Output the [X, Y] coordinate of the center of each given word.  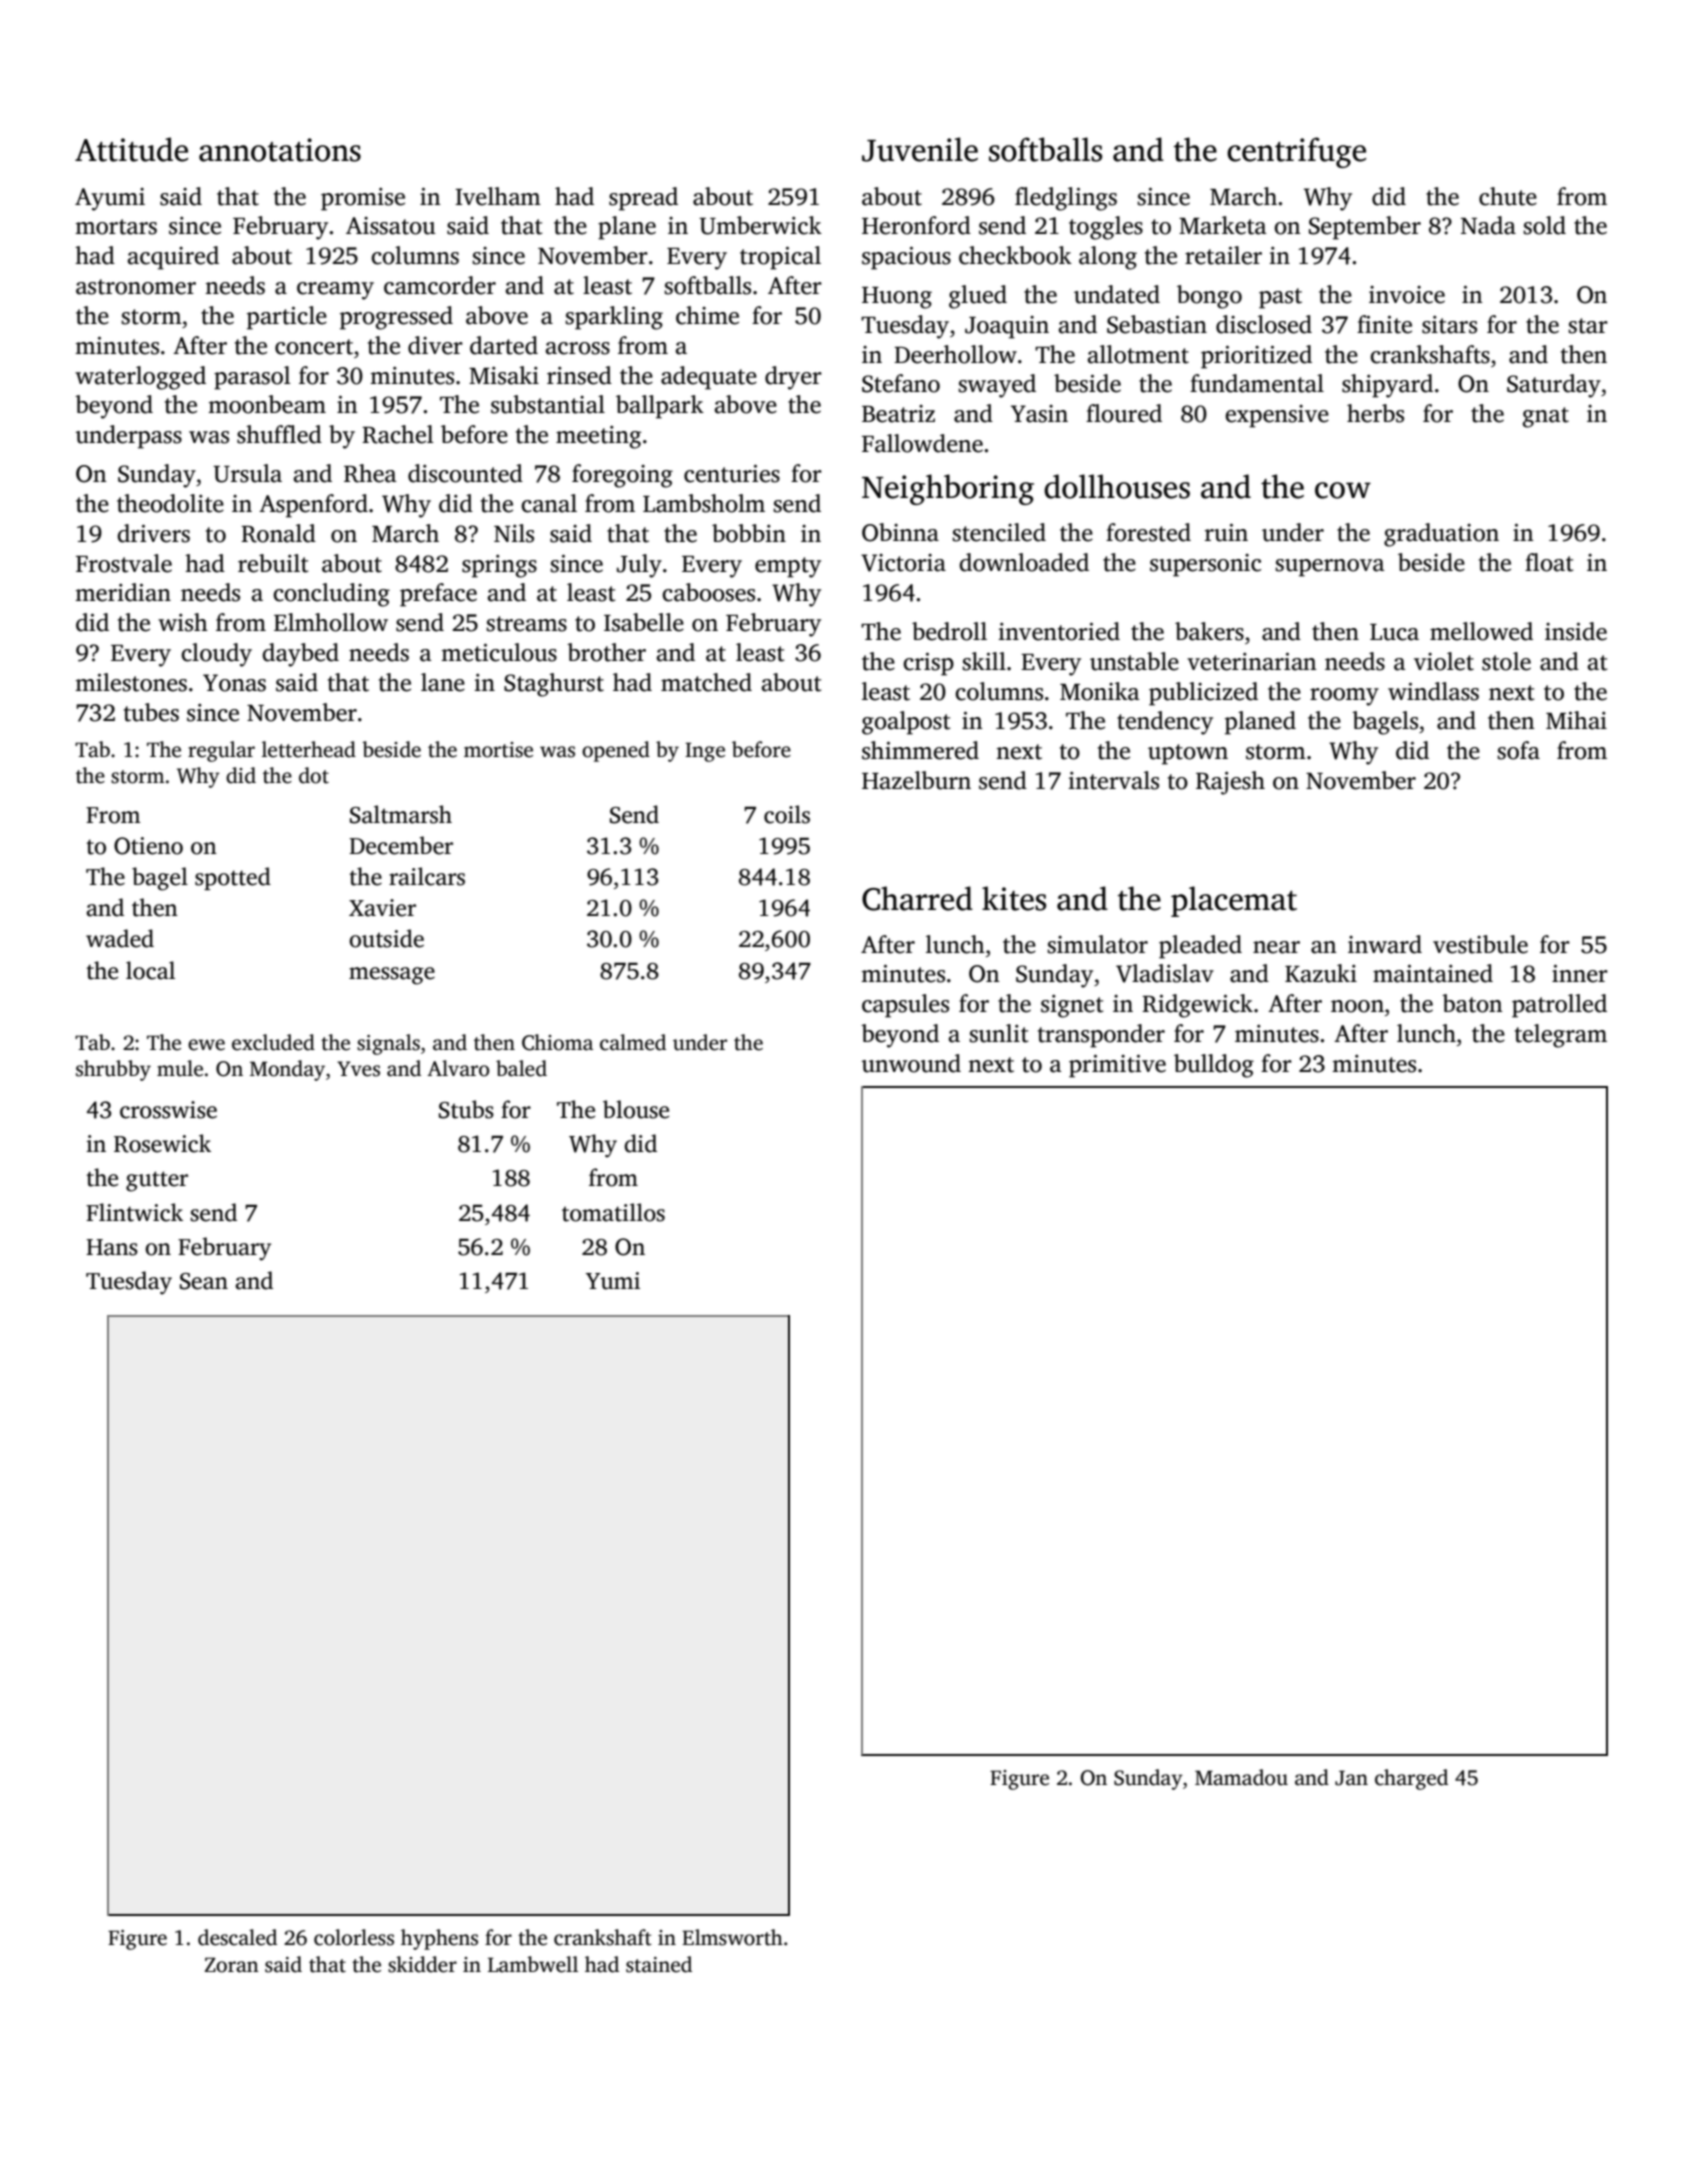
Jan [1351, 1778]
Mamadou [1241, 1777]
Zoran [231, 1965]
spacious [906, 258]
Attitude [131, 149]
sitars [1449, 325]
